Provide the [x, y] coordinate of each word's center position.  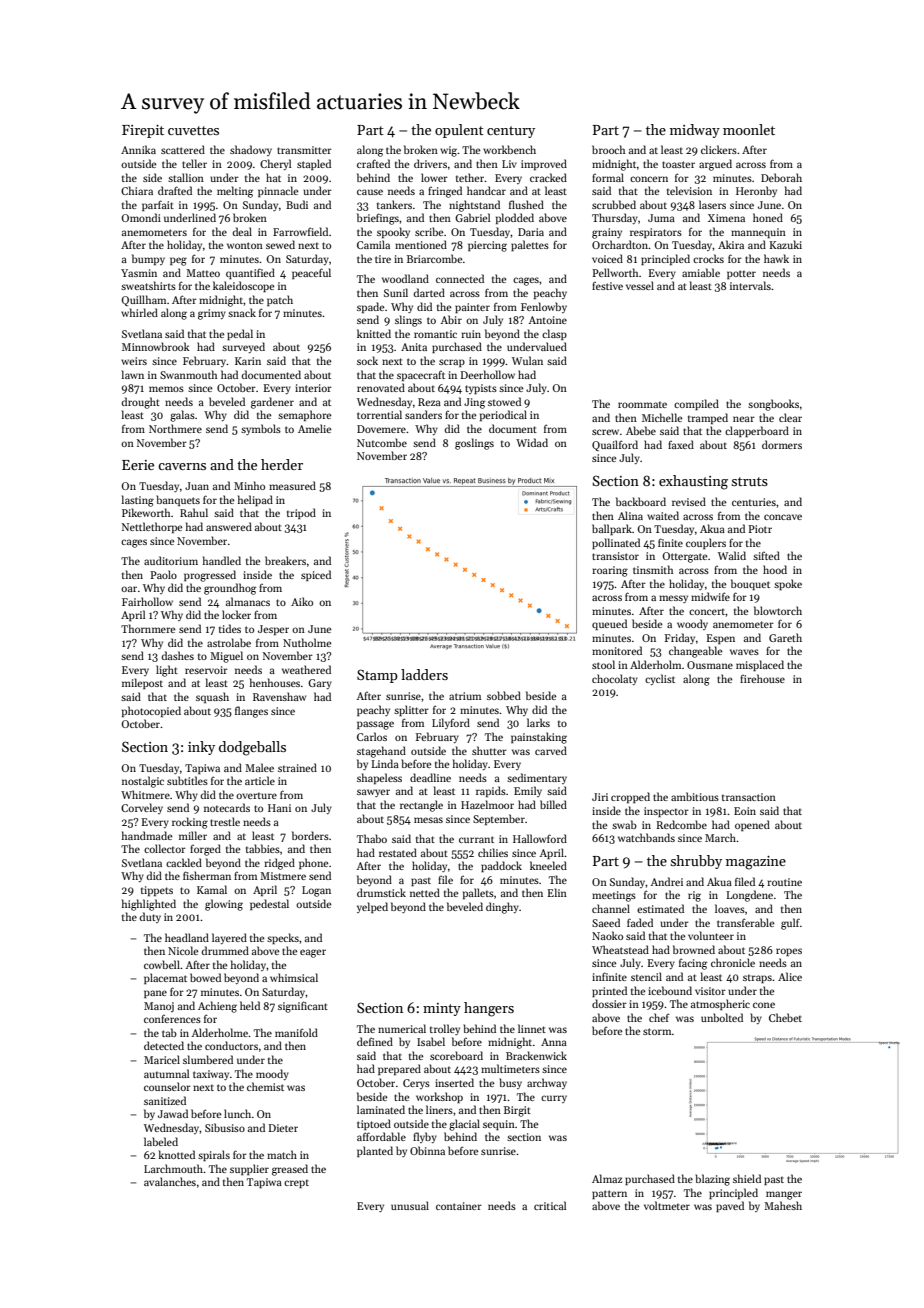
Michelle [662, 417]
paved [730, 1206]
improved [544, 164]
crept [296, 1183]
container [459, 1206]
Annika [138, 149]
